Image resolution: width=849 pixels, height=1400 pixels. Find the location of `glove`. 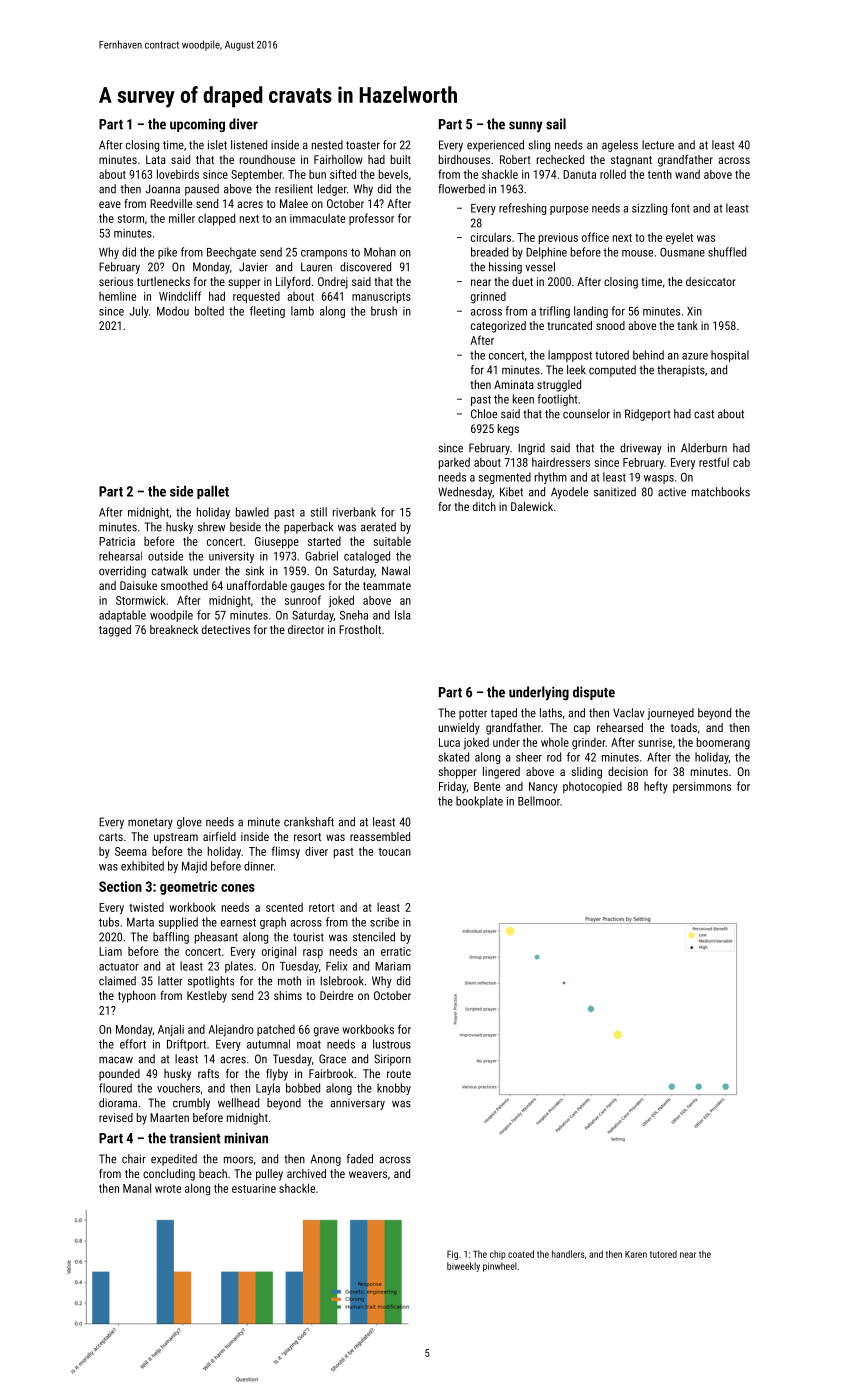

glove is located at coordinates (189, 823).
